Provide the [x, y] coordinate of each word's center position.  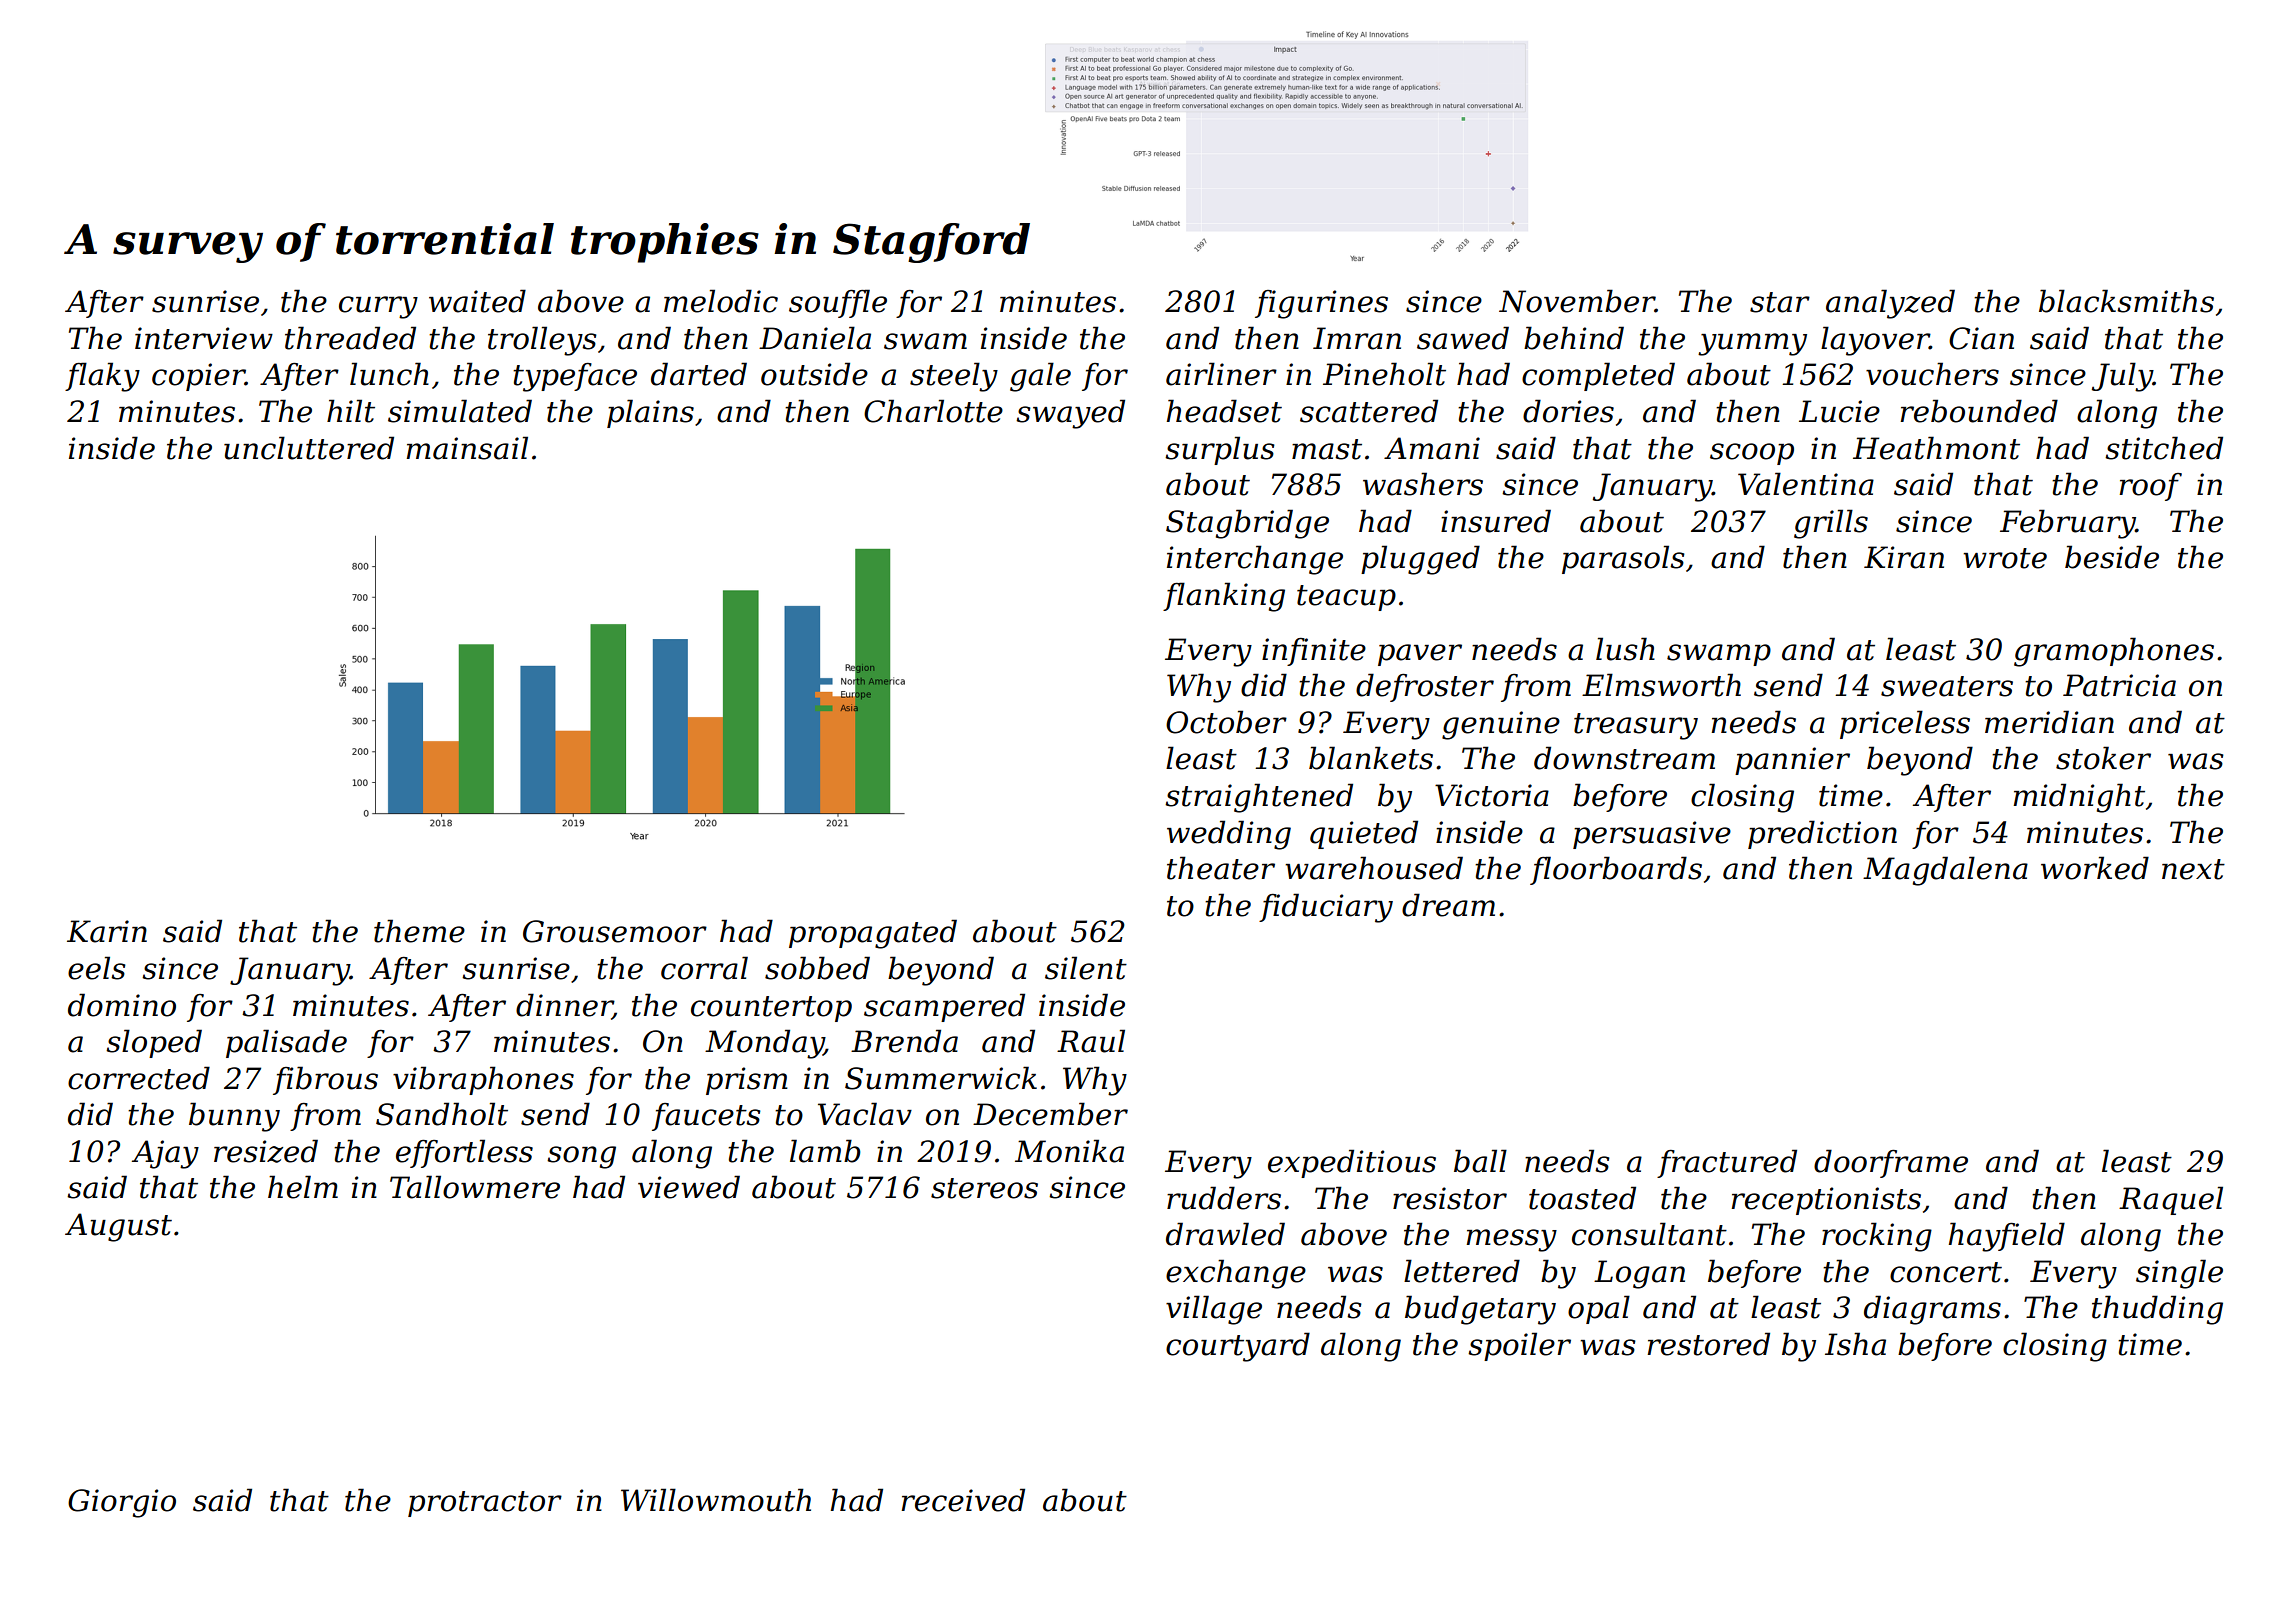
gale [1040, 377]
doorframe [1891, 1163]
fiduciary [1326, 908]
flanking [1224, 597]
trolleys [542, 341]
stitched [2164, 448]
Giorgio [122, 1503]
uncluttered [309, 448]
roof [2150, 487]
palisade [286, 1043]
